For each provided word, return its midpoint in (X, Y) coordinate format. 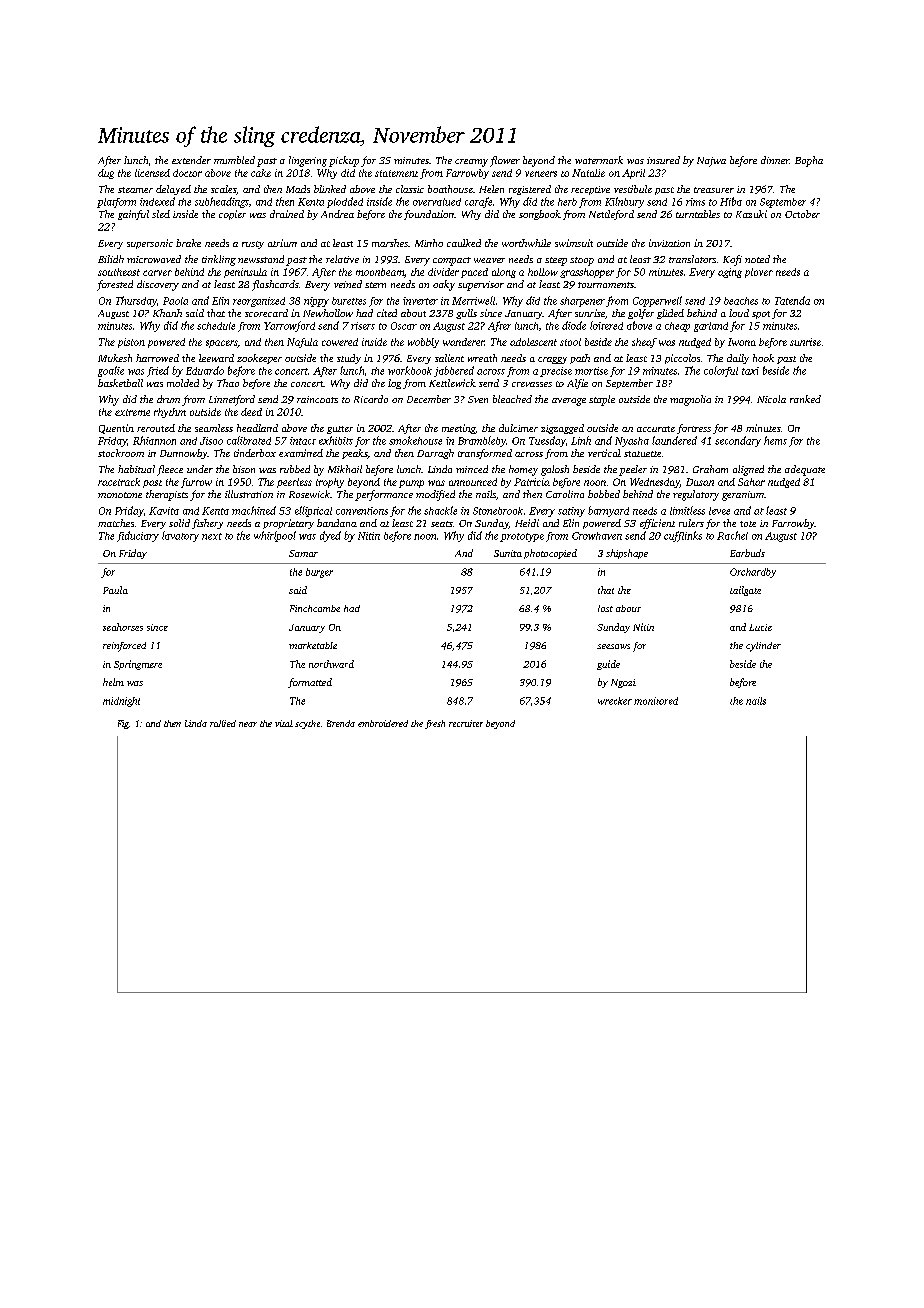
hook (763, 358)
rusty (253, 245)
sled (161, 214)
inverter (420, 301)
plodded (345, 202)
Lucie (760, 627)
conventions (362, 511)
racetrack (119, 482)
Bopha (809, 161)
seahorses (123, 627)
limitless (687, 510)
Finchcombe (315, 608)
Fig (123, 724)
